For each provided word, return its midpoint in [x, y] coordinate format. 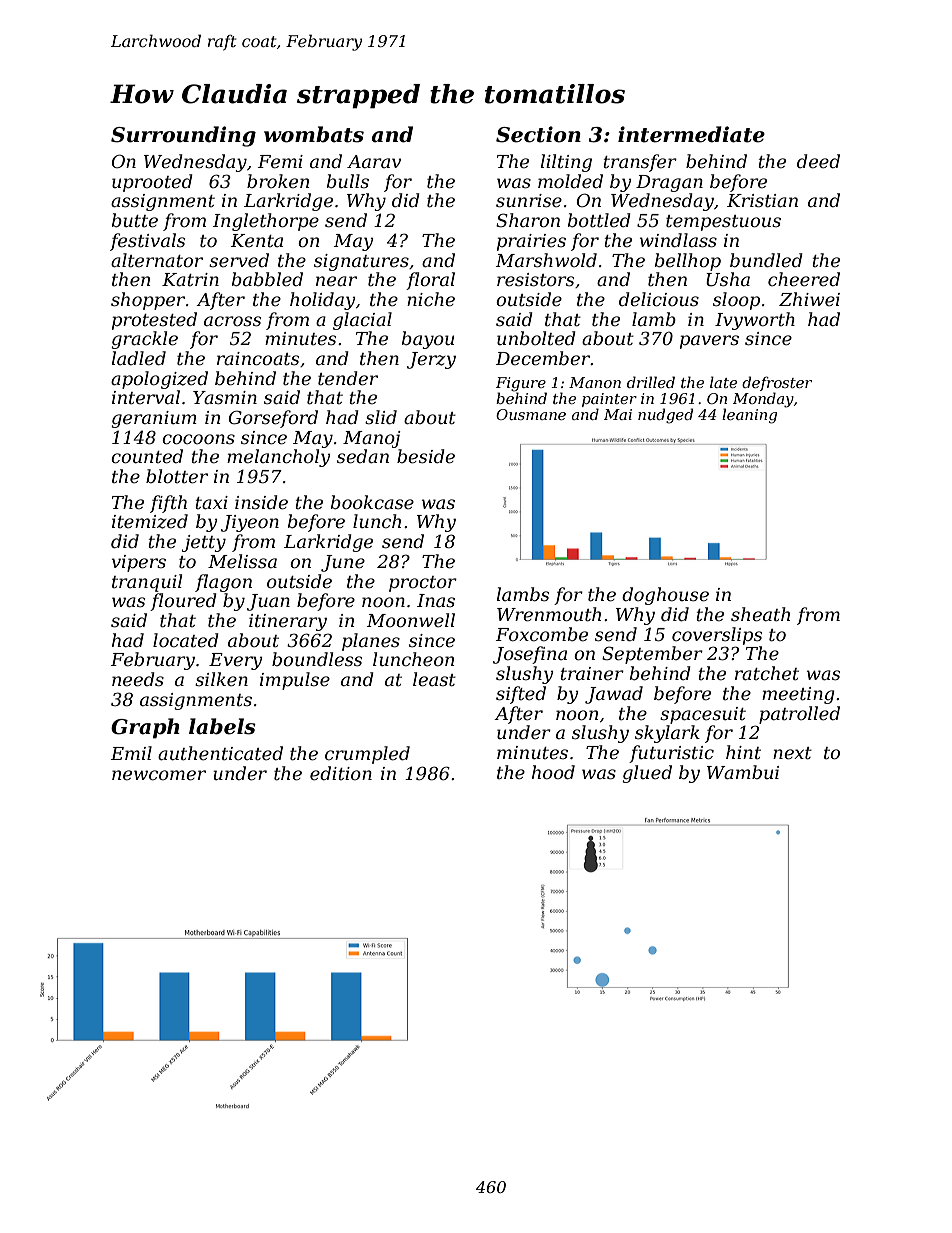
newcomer [159, 775]
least [434, 679]
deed [818, 161]
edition [341, 773]
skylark [667, 734]
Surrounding [183, 136]
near [336, 281]
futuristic [671, 754]
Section [538, 134]
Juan [268, 602]
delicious [659, 299]
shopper [148, 301]
